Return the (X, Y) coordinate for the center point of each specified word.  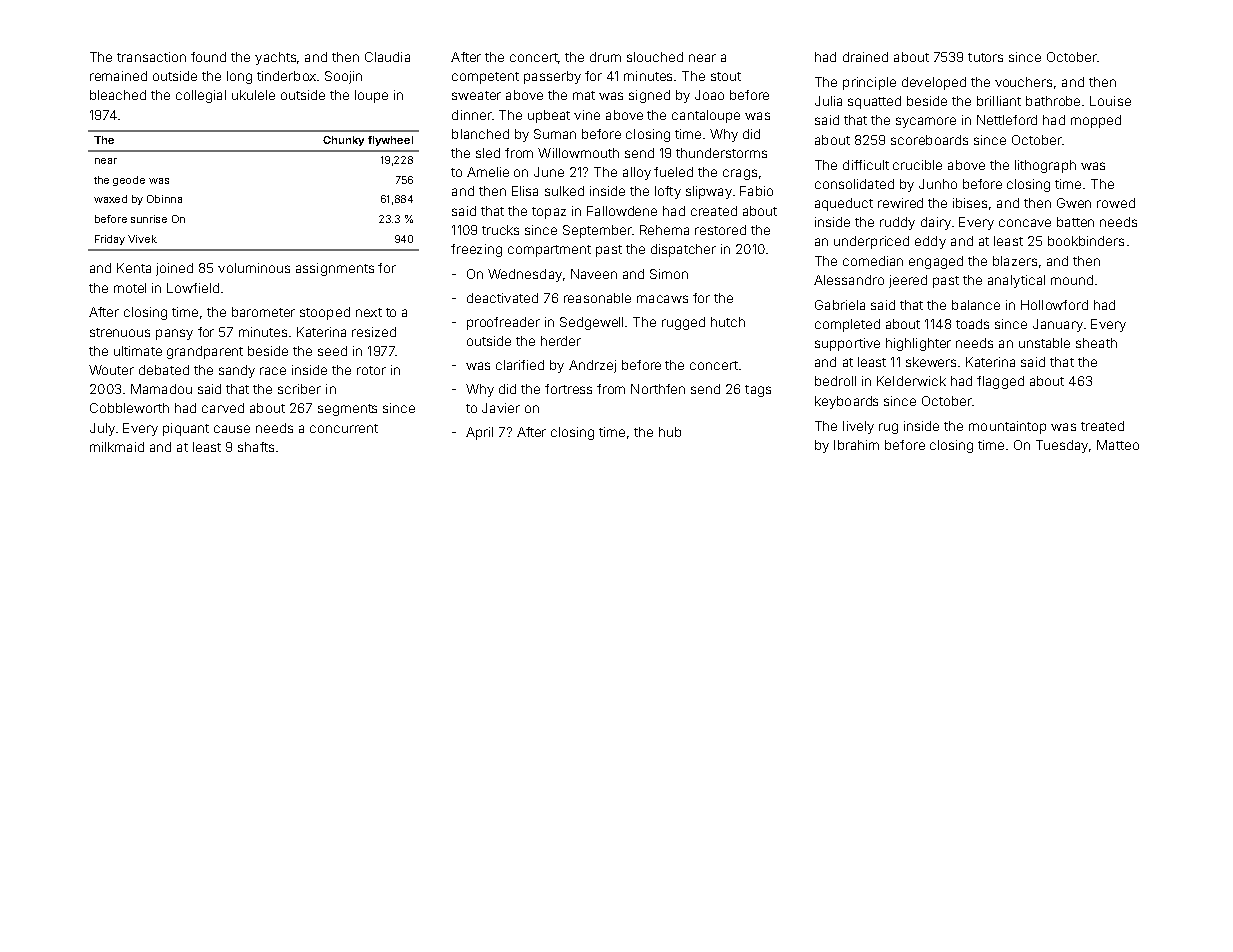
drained (865, 57)
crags (740, 174)
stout (726, 76)
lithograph (1045, 166)
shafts (256, 447)
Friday (110, 240)
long (239, 77)
